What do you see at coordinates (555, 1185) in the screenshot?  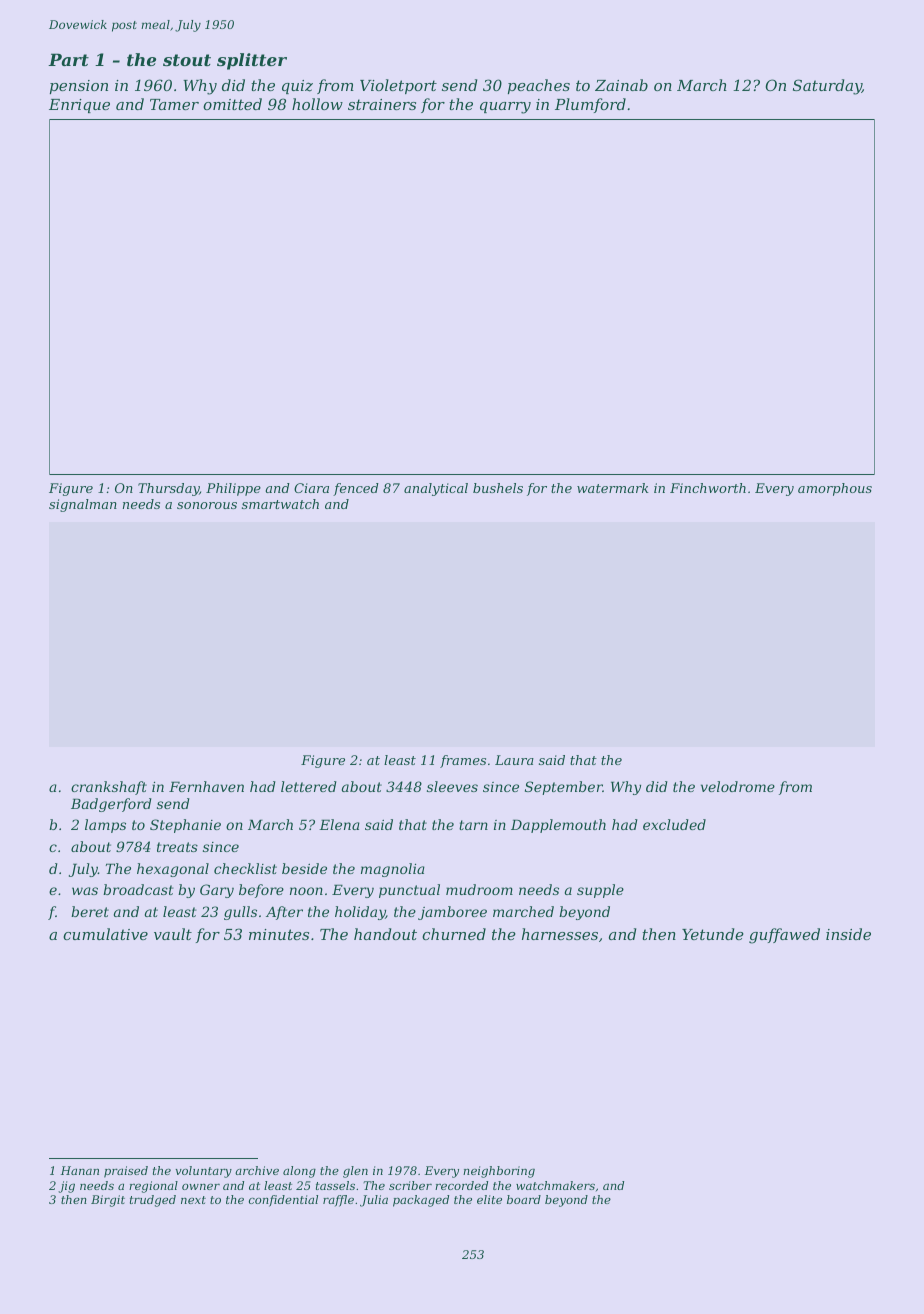 I see `watchmakers` at bounding box center [555, 1185].
